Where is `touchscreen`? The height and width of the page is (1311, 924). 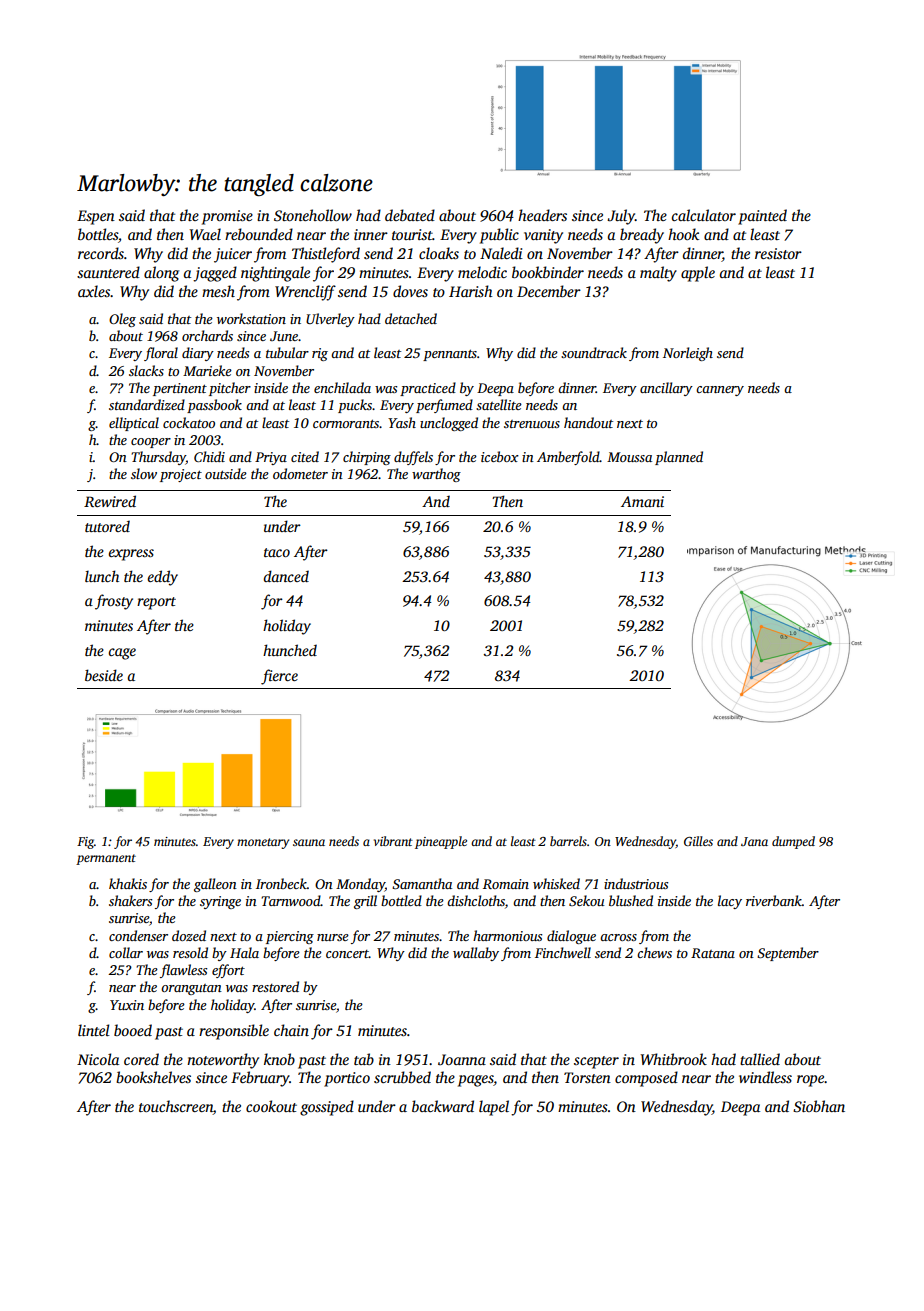 touchscreen is located at coordinates (176, 1106).
